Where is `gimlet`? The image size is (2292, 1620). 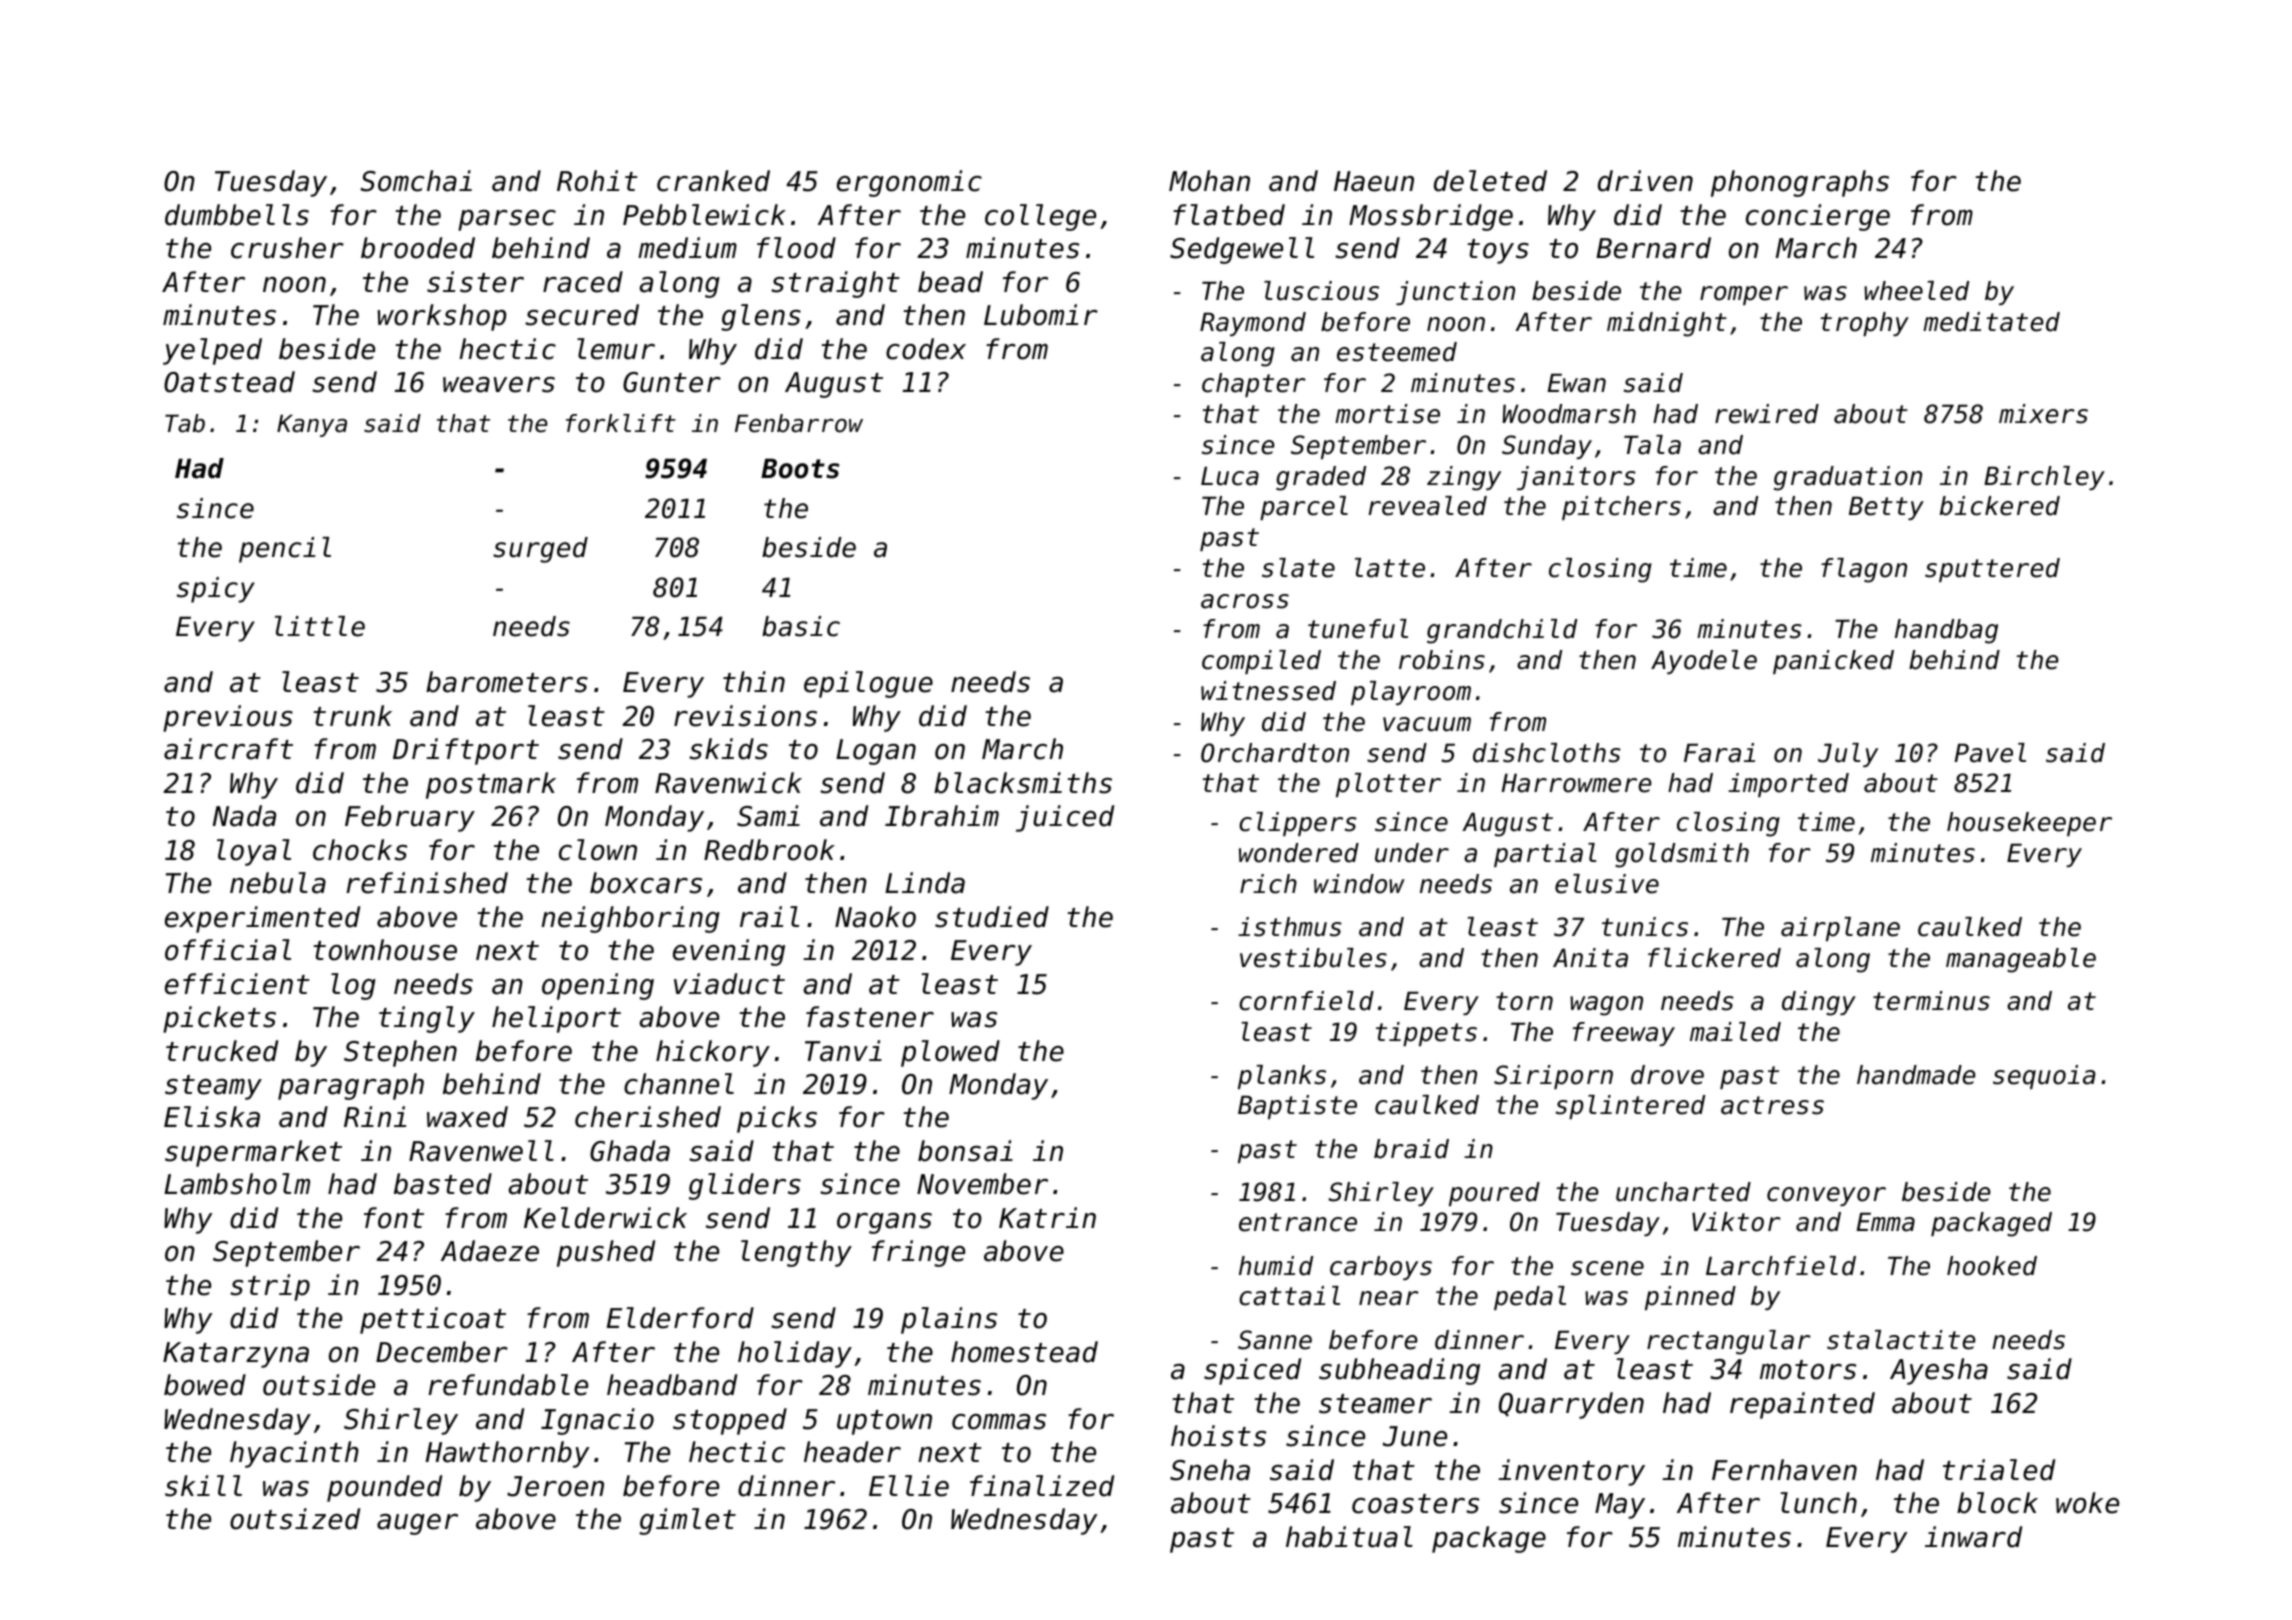 gimlet is located at coordinates (687, 1521).
